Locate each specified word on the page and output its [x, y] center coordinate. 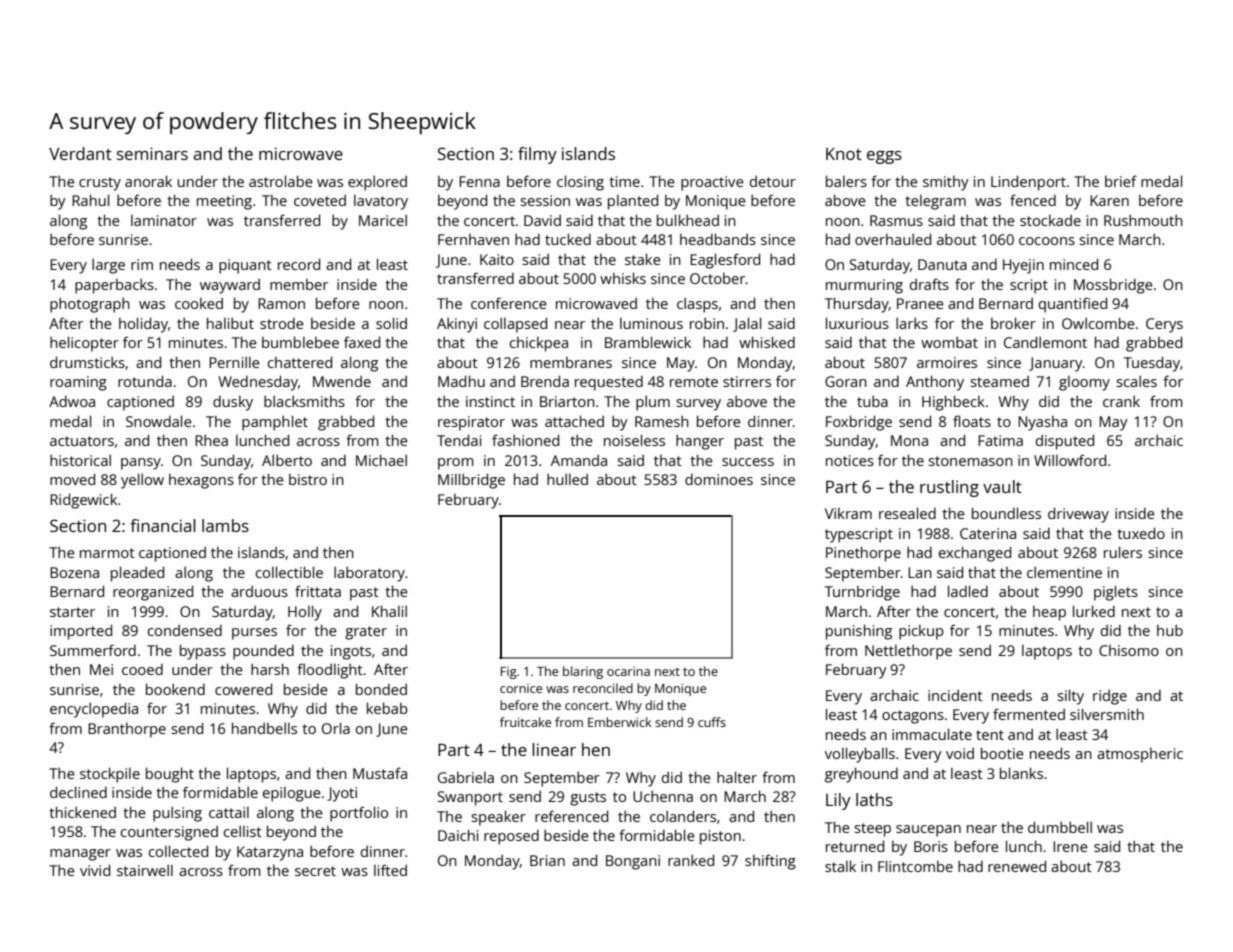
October [718, 278]
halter [737, 777]
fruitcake [525, 722]
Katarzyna [270, 853]
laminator [164, 220]
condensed [185, 630]
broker [1013, 323]
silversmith [1107, 714]
